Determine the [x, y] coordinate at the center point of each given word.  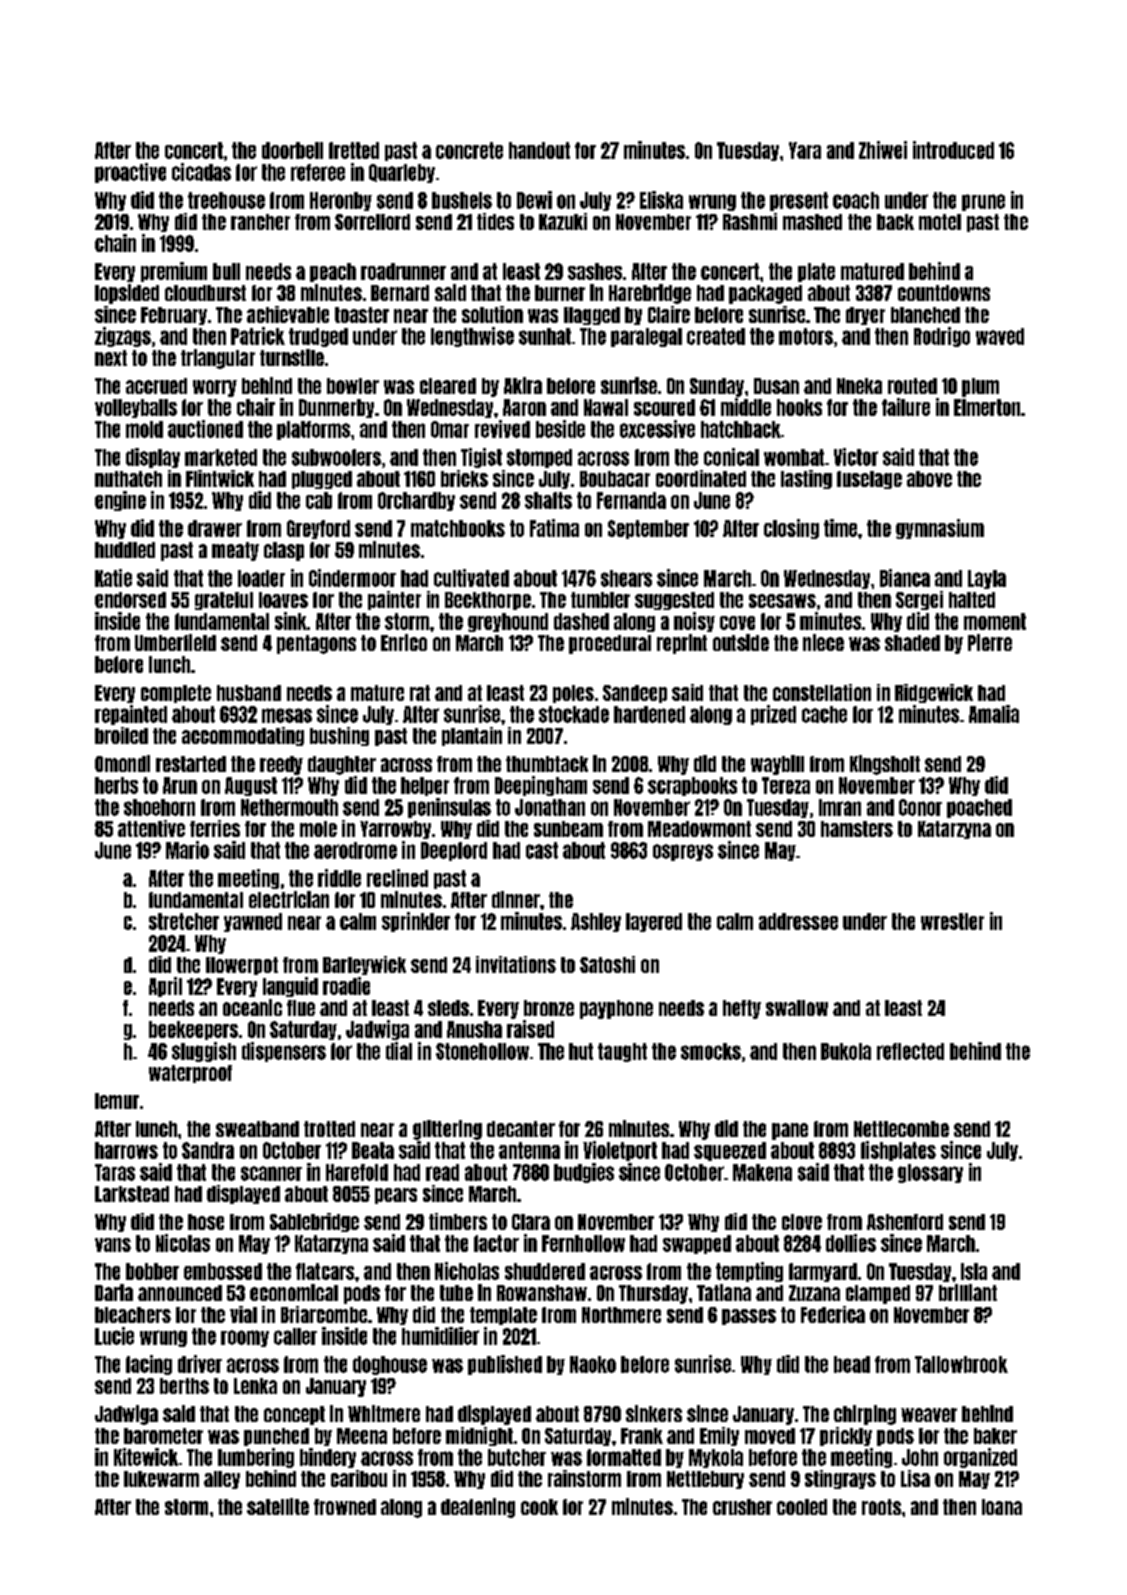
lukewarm [161, 1479]
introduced [953, 150]
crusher [742, 1507]
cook [539, 1507]
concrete [469, 150]
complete [176, 694]
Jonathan [550, 807]
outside [741, 642]
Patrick [258, 336]
